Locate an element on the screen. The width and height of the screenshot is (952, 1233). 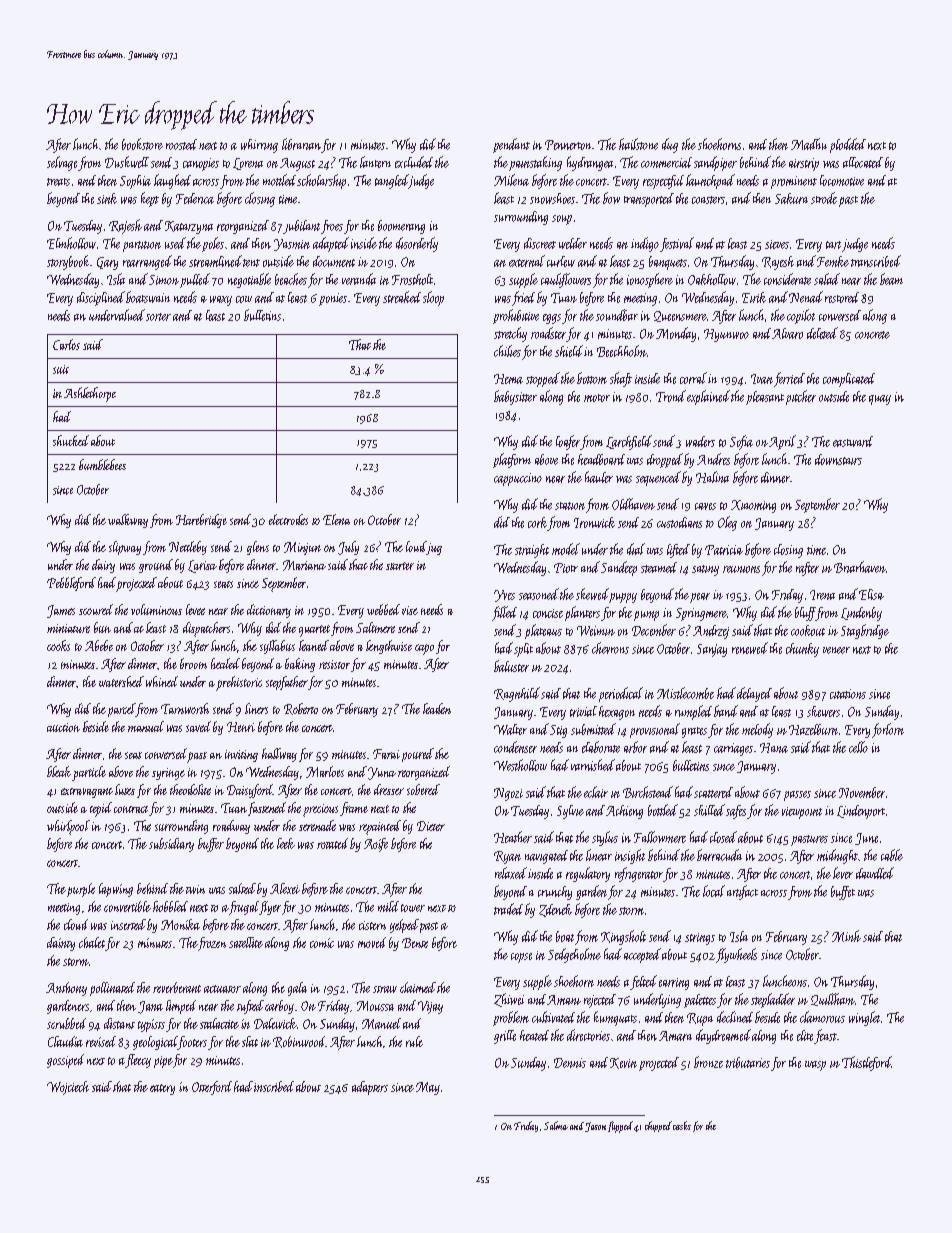
voluminous is located at coordinates (156, 609).
